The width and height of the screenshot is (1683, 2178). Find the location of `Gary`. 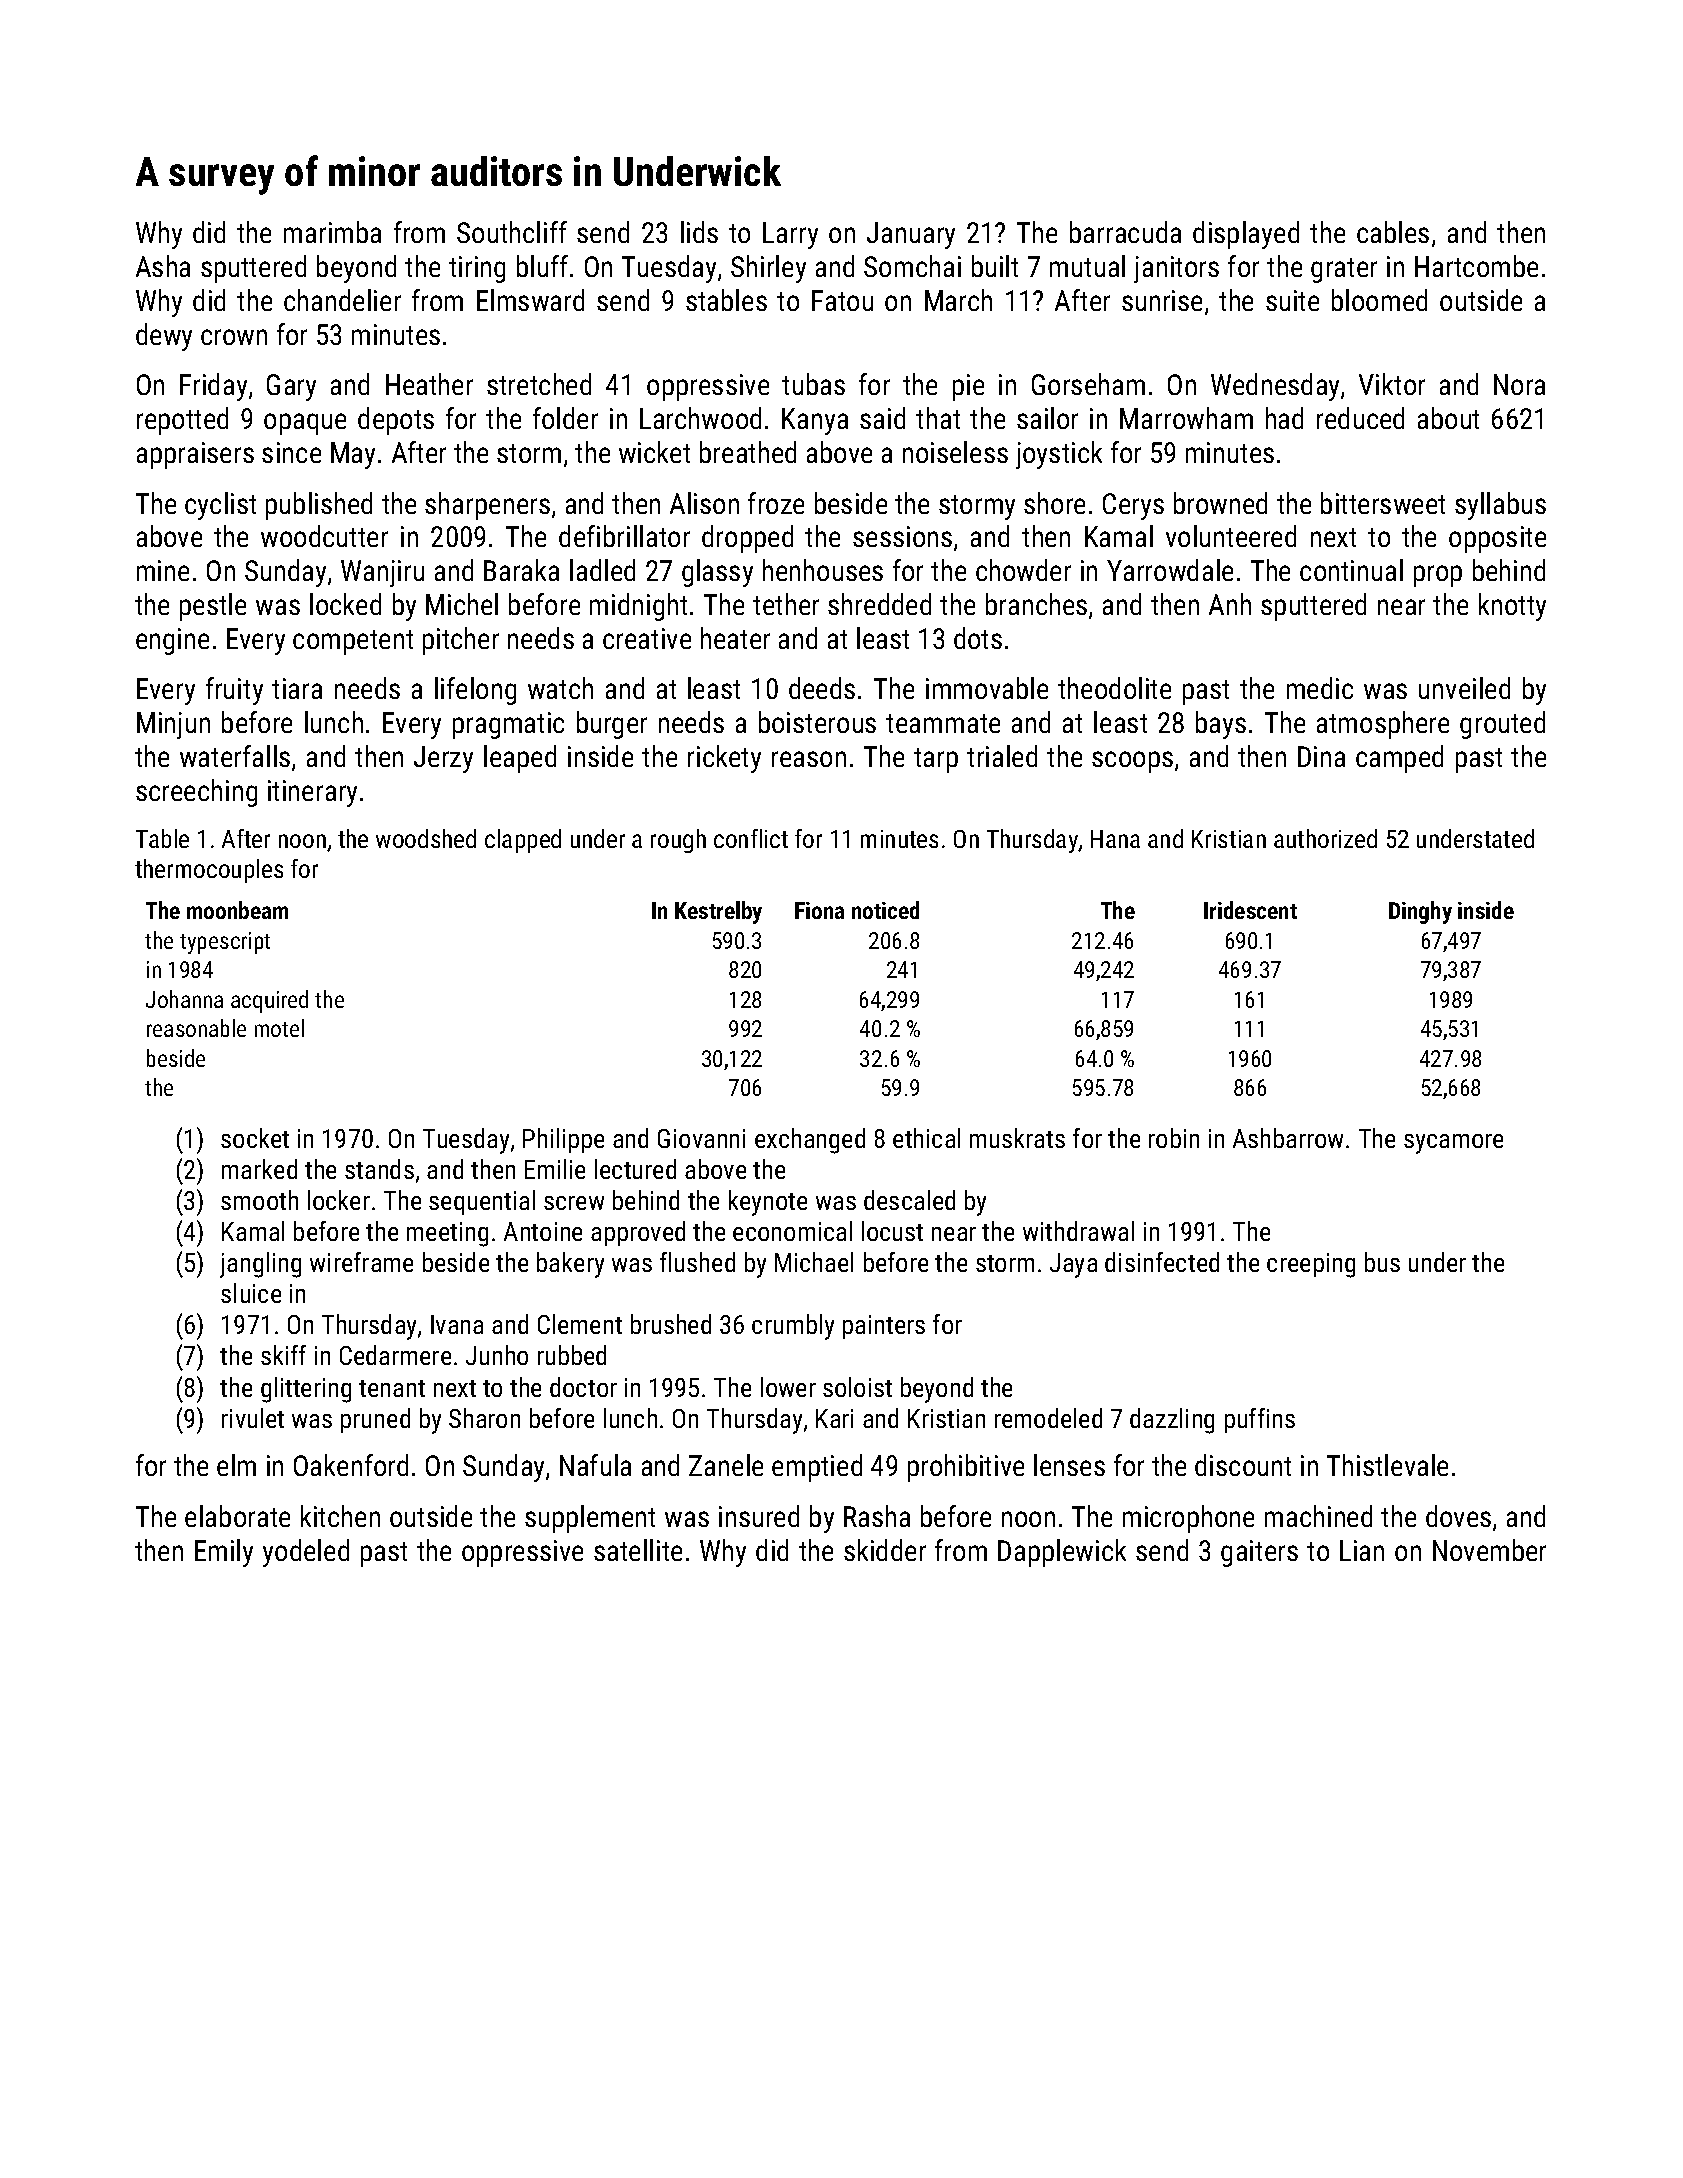

Gary is located at coordinates (291, 387).
